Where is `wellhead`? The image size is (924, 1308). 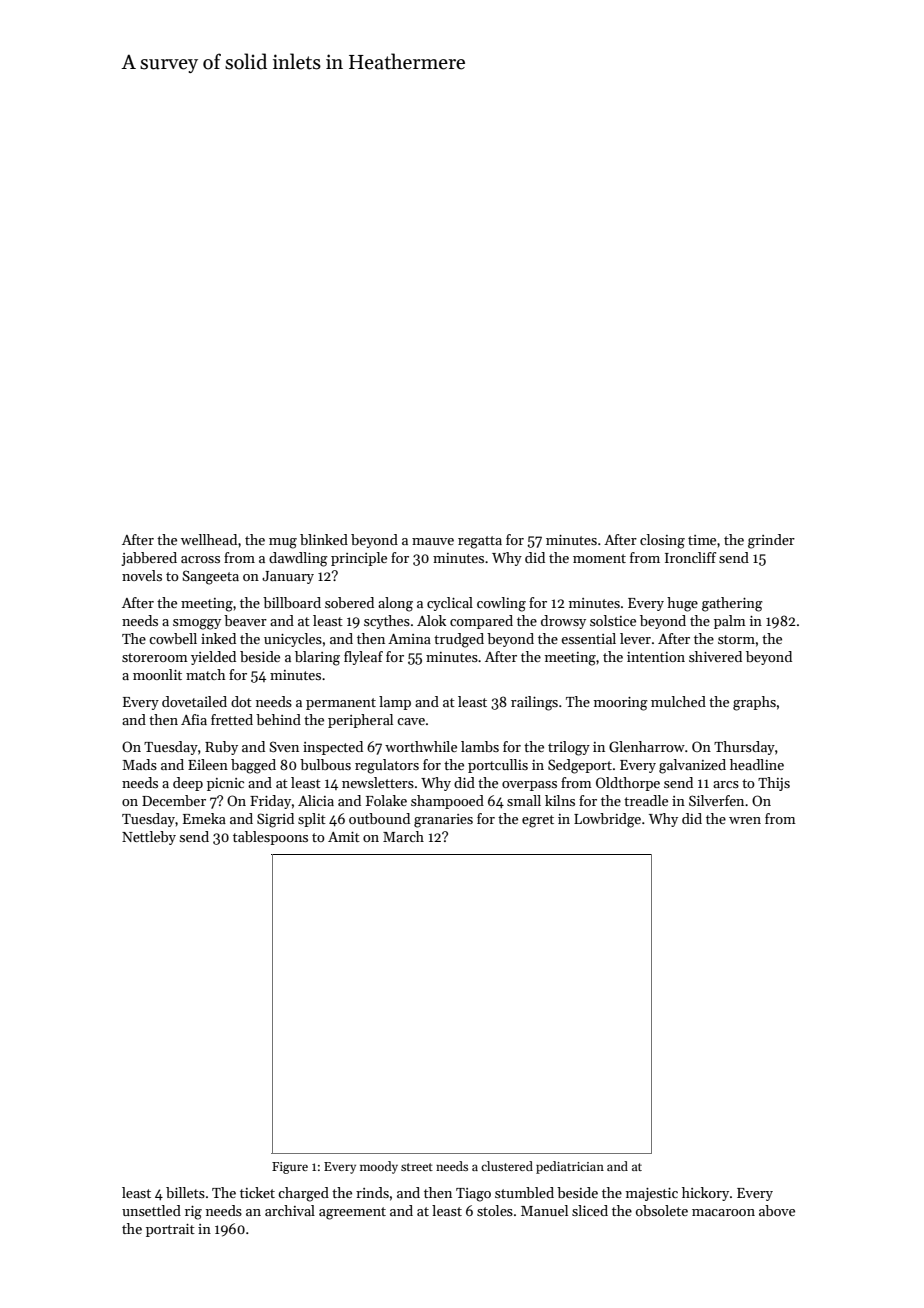
wellhead is located at coordinates (209, 539).
